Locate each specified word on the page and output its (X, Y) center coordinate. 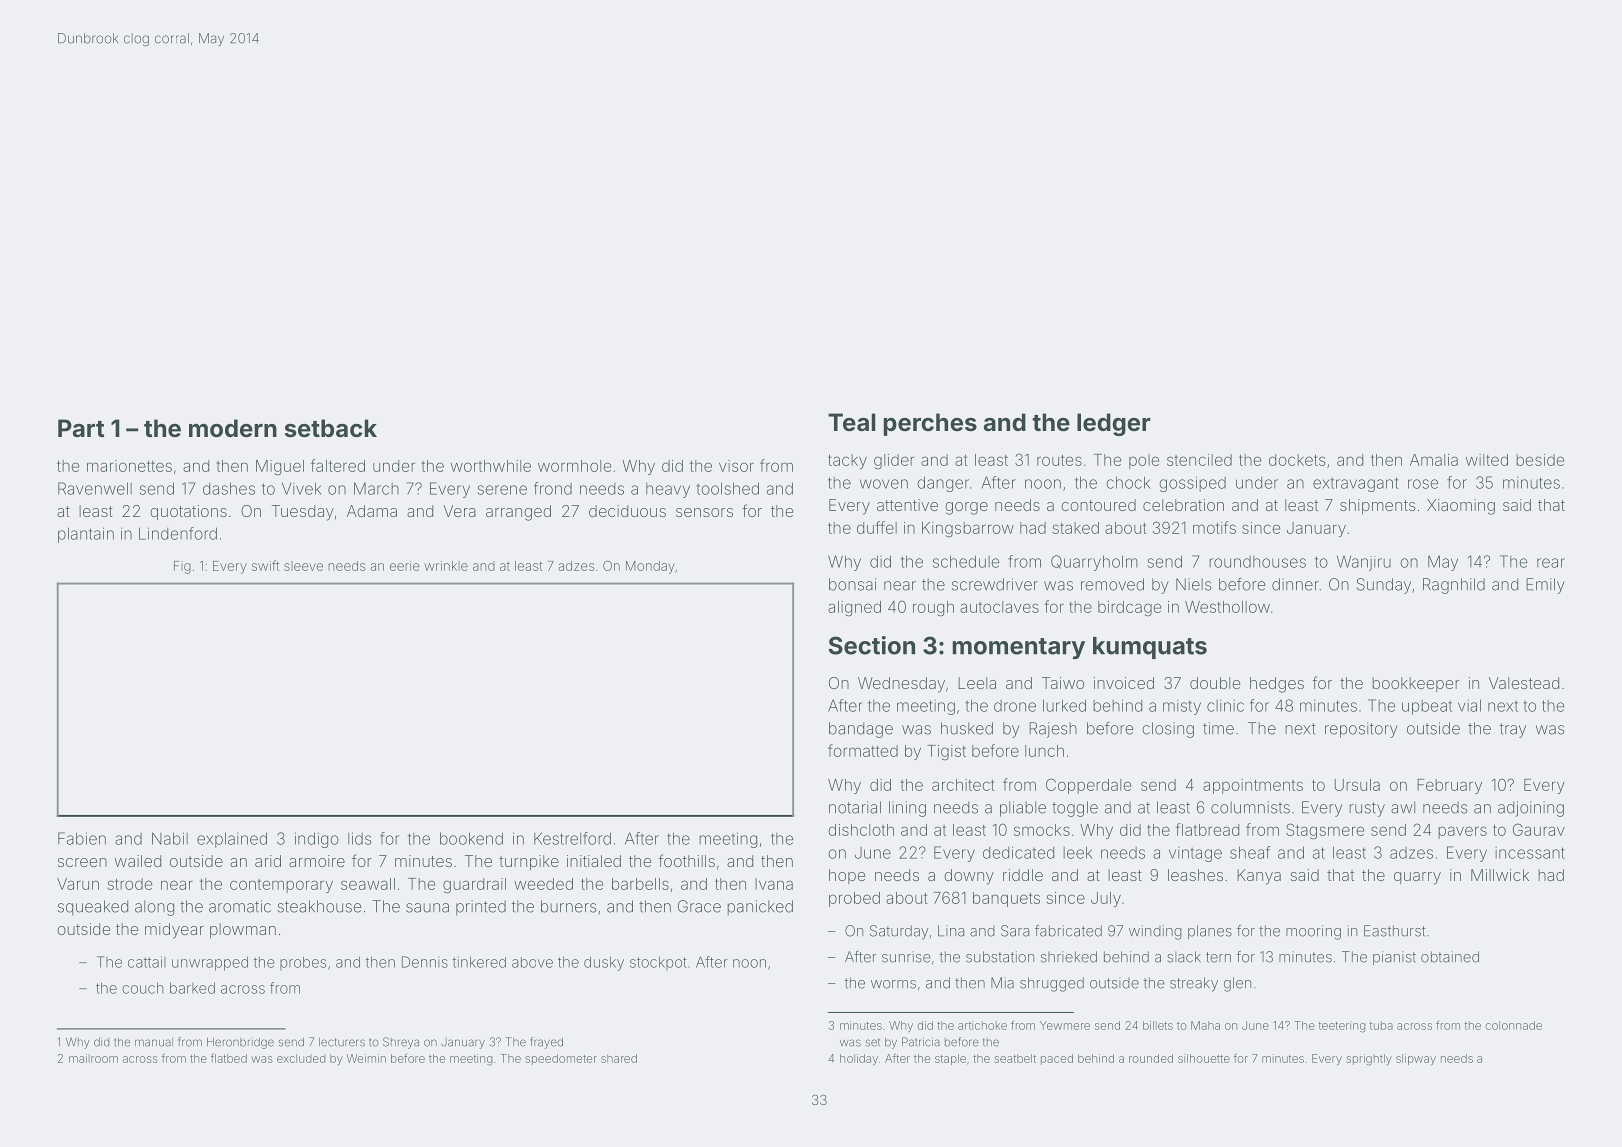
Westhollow (1227, 607)
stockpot (658, 963)
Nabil (170, 838)
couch (142, 988)
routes (1059, 460)
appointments (1253, 786)
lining (907, 809)
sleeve (303, 566)
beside (1540, 460)
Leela (977, 683)
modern (233, 428)
